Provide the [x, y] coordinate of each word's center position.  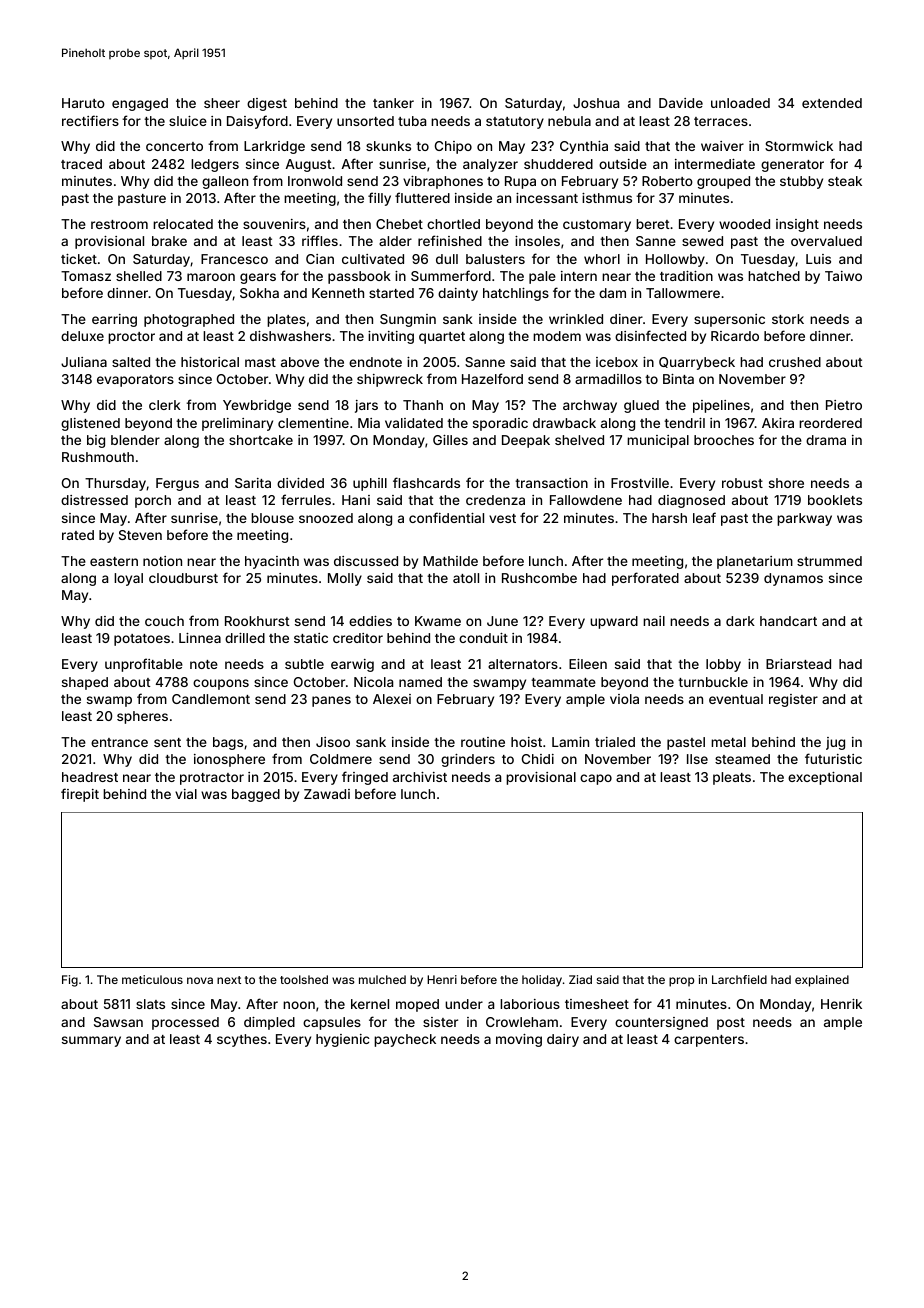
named [420, 682]
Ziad [580, 979]
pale [542, 277]
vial [186, 794]
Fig [70, 981]
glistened [90, 424]
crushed [795, 362]
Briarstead [798, 664]
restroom [119, 224]
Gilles [450, 440]
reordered [830, 423]
